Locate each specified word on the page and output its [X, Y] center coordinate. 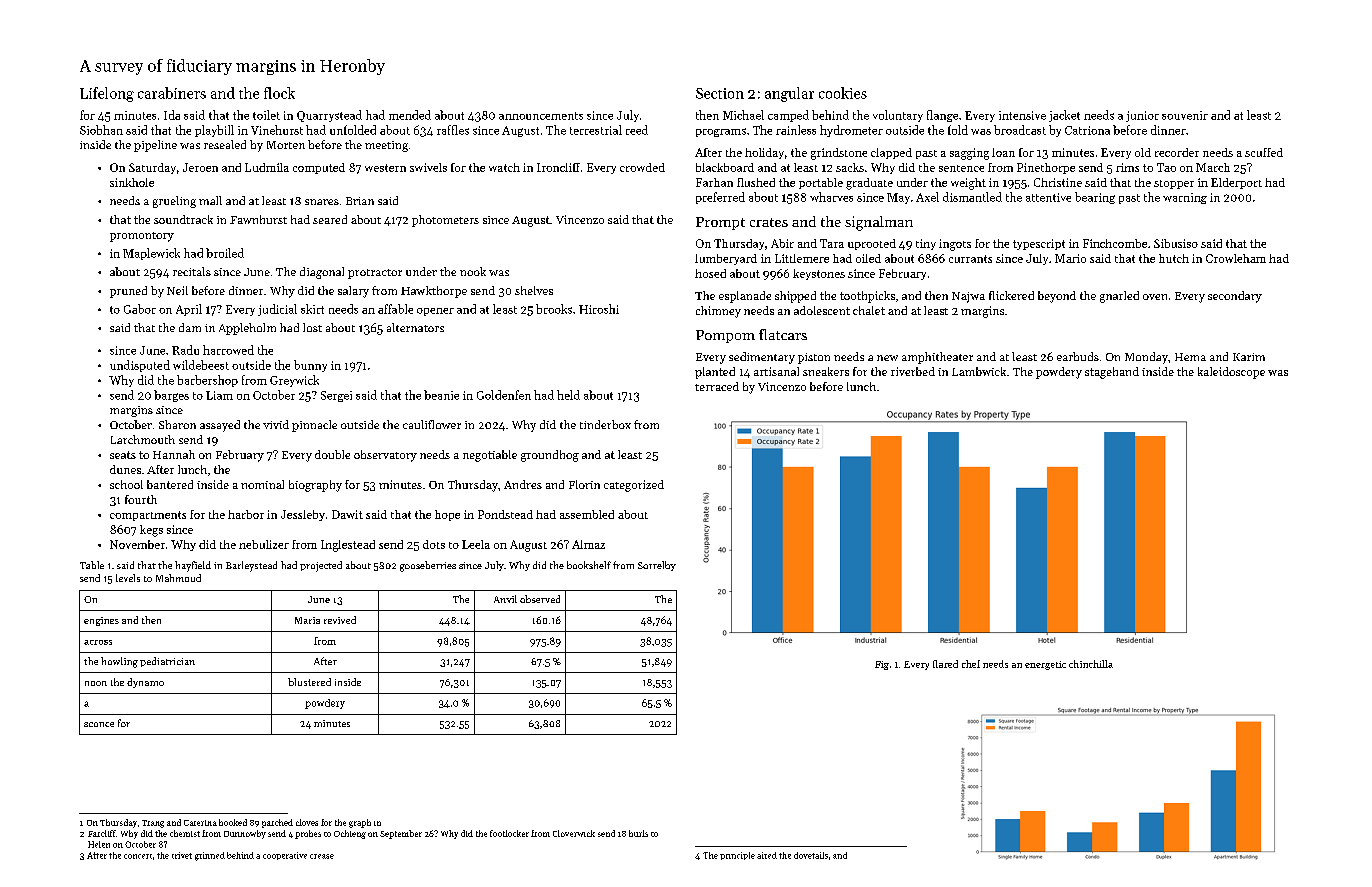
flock [279, 93]
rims [1127, 167]
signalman [879, 223]
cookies [843, 93]
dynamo [145, 683]
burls [638, 833]
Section [720, 93]
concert [138, 856]
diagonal [322, 273]
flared [945, 664]
